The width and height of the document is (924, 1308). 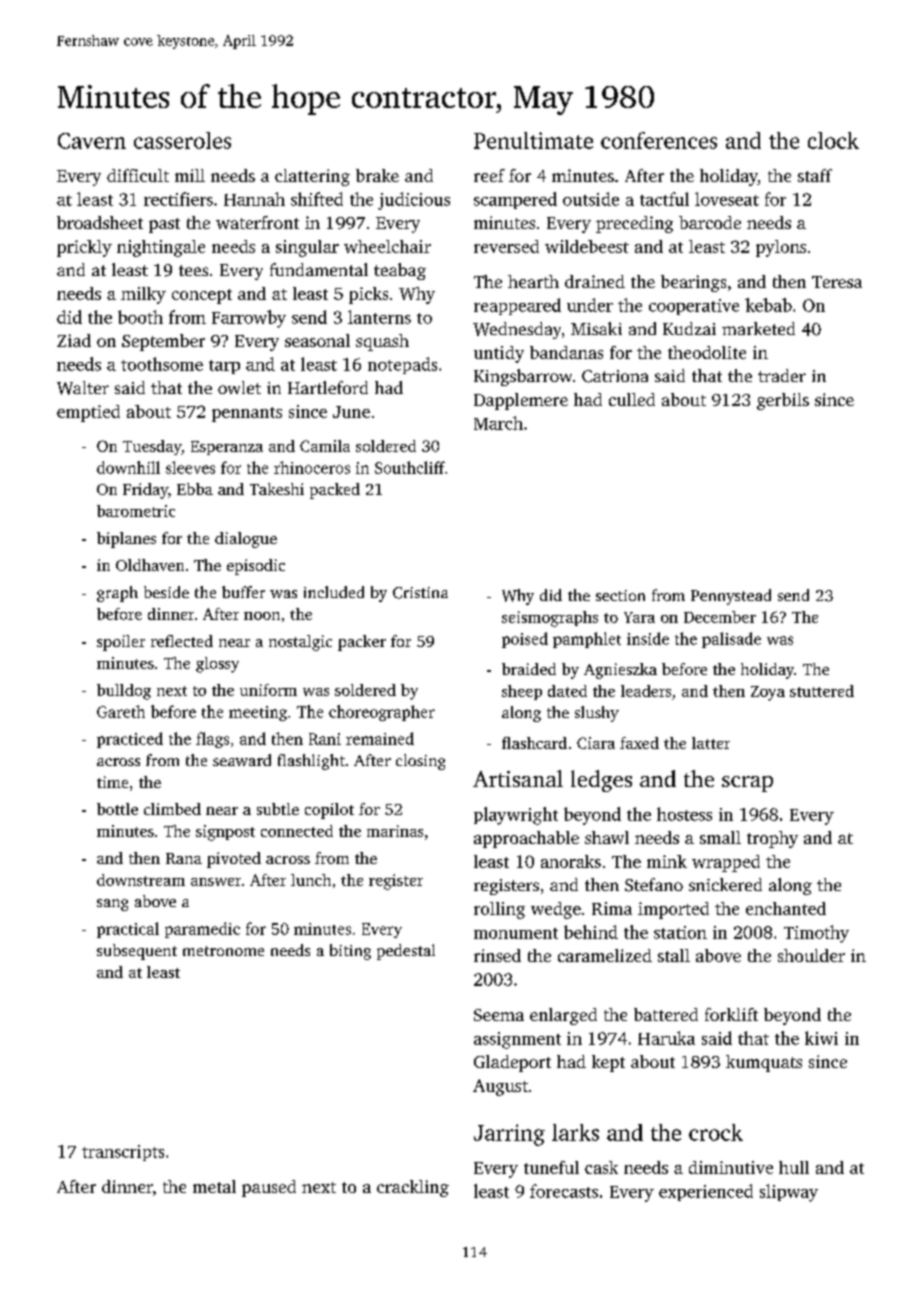 I want to click on shawl, so click(x=607, y=837).
